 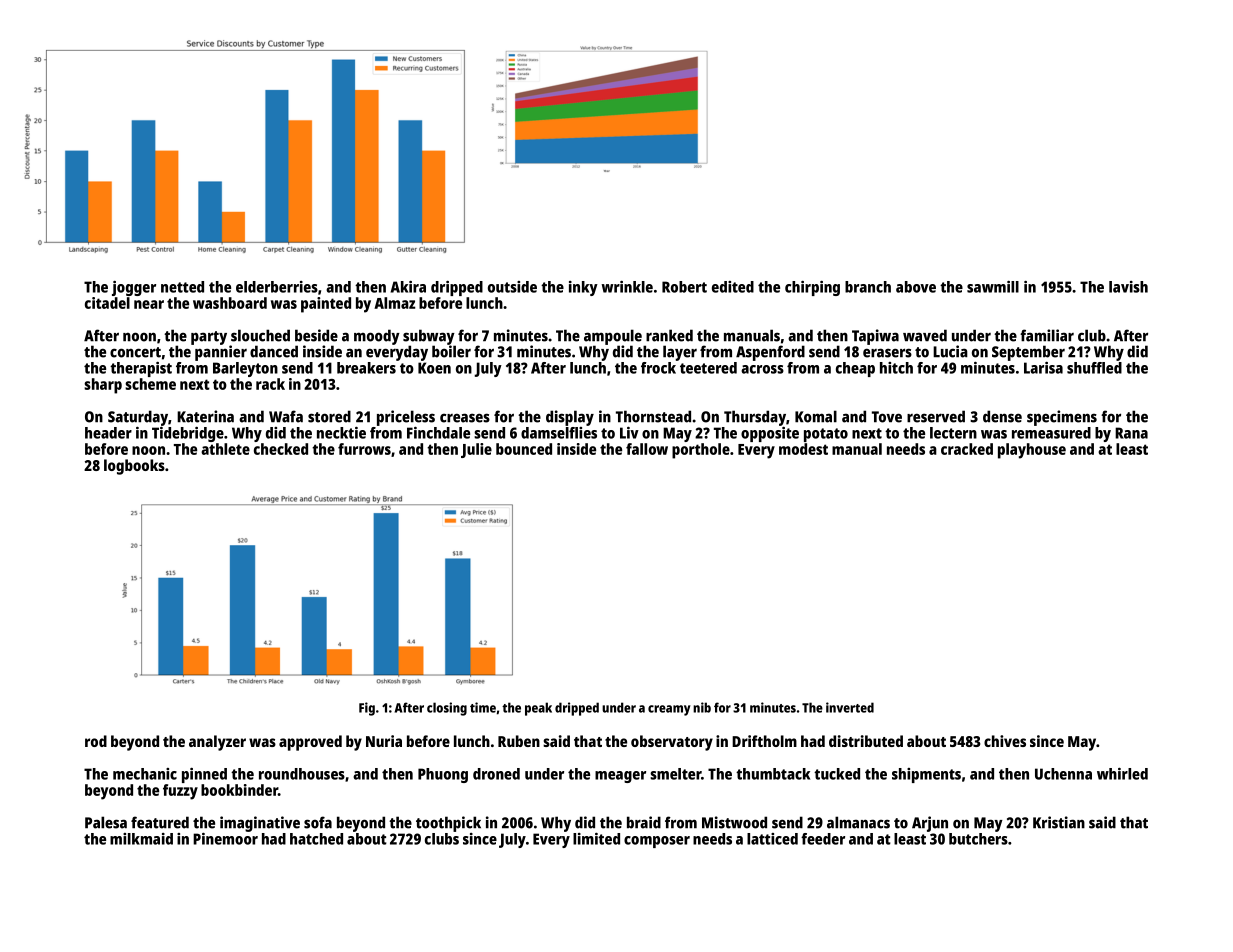 I want to click on Barleyton, so click(x=245, y=369).
